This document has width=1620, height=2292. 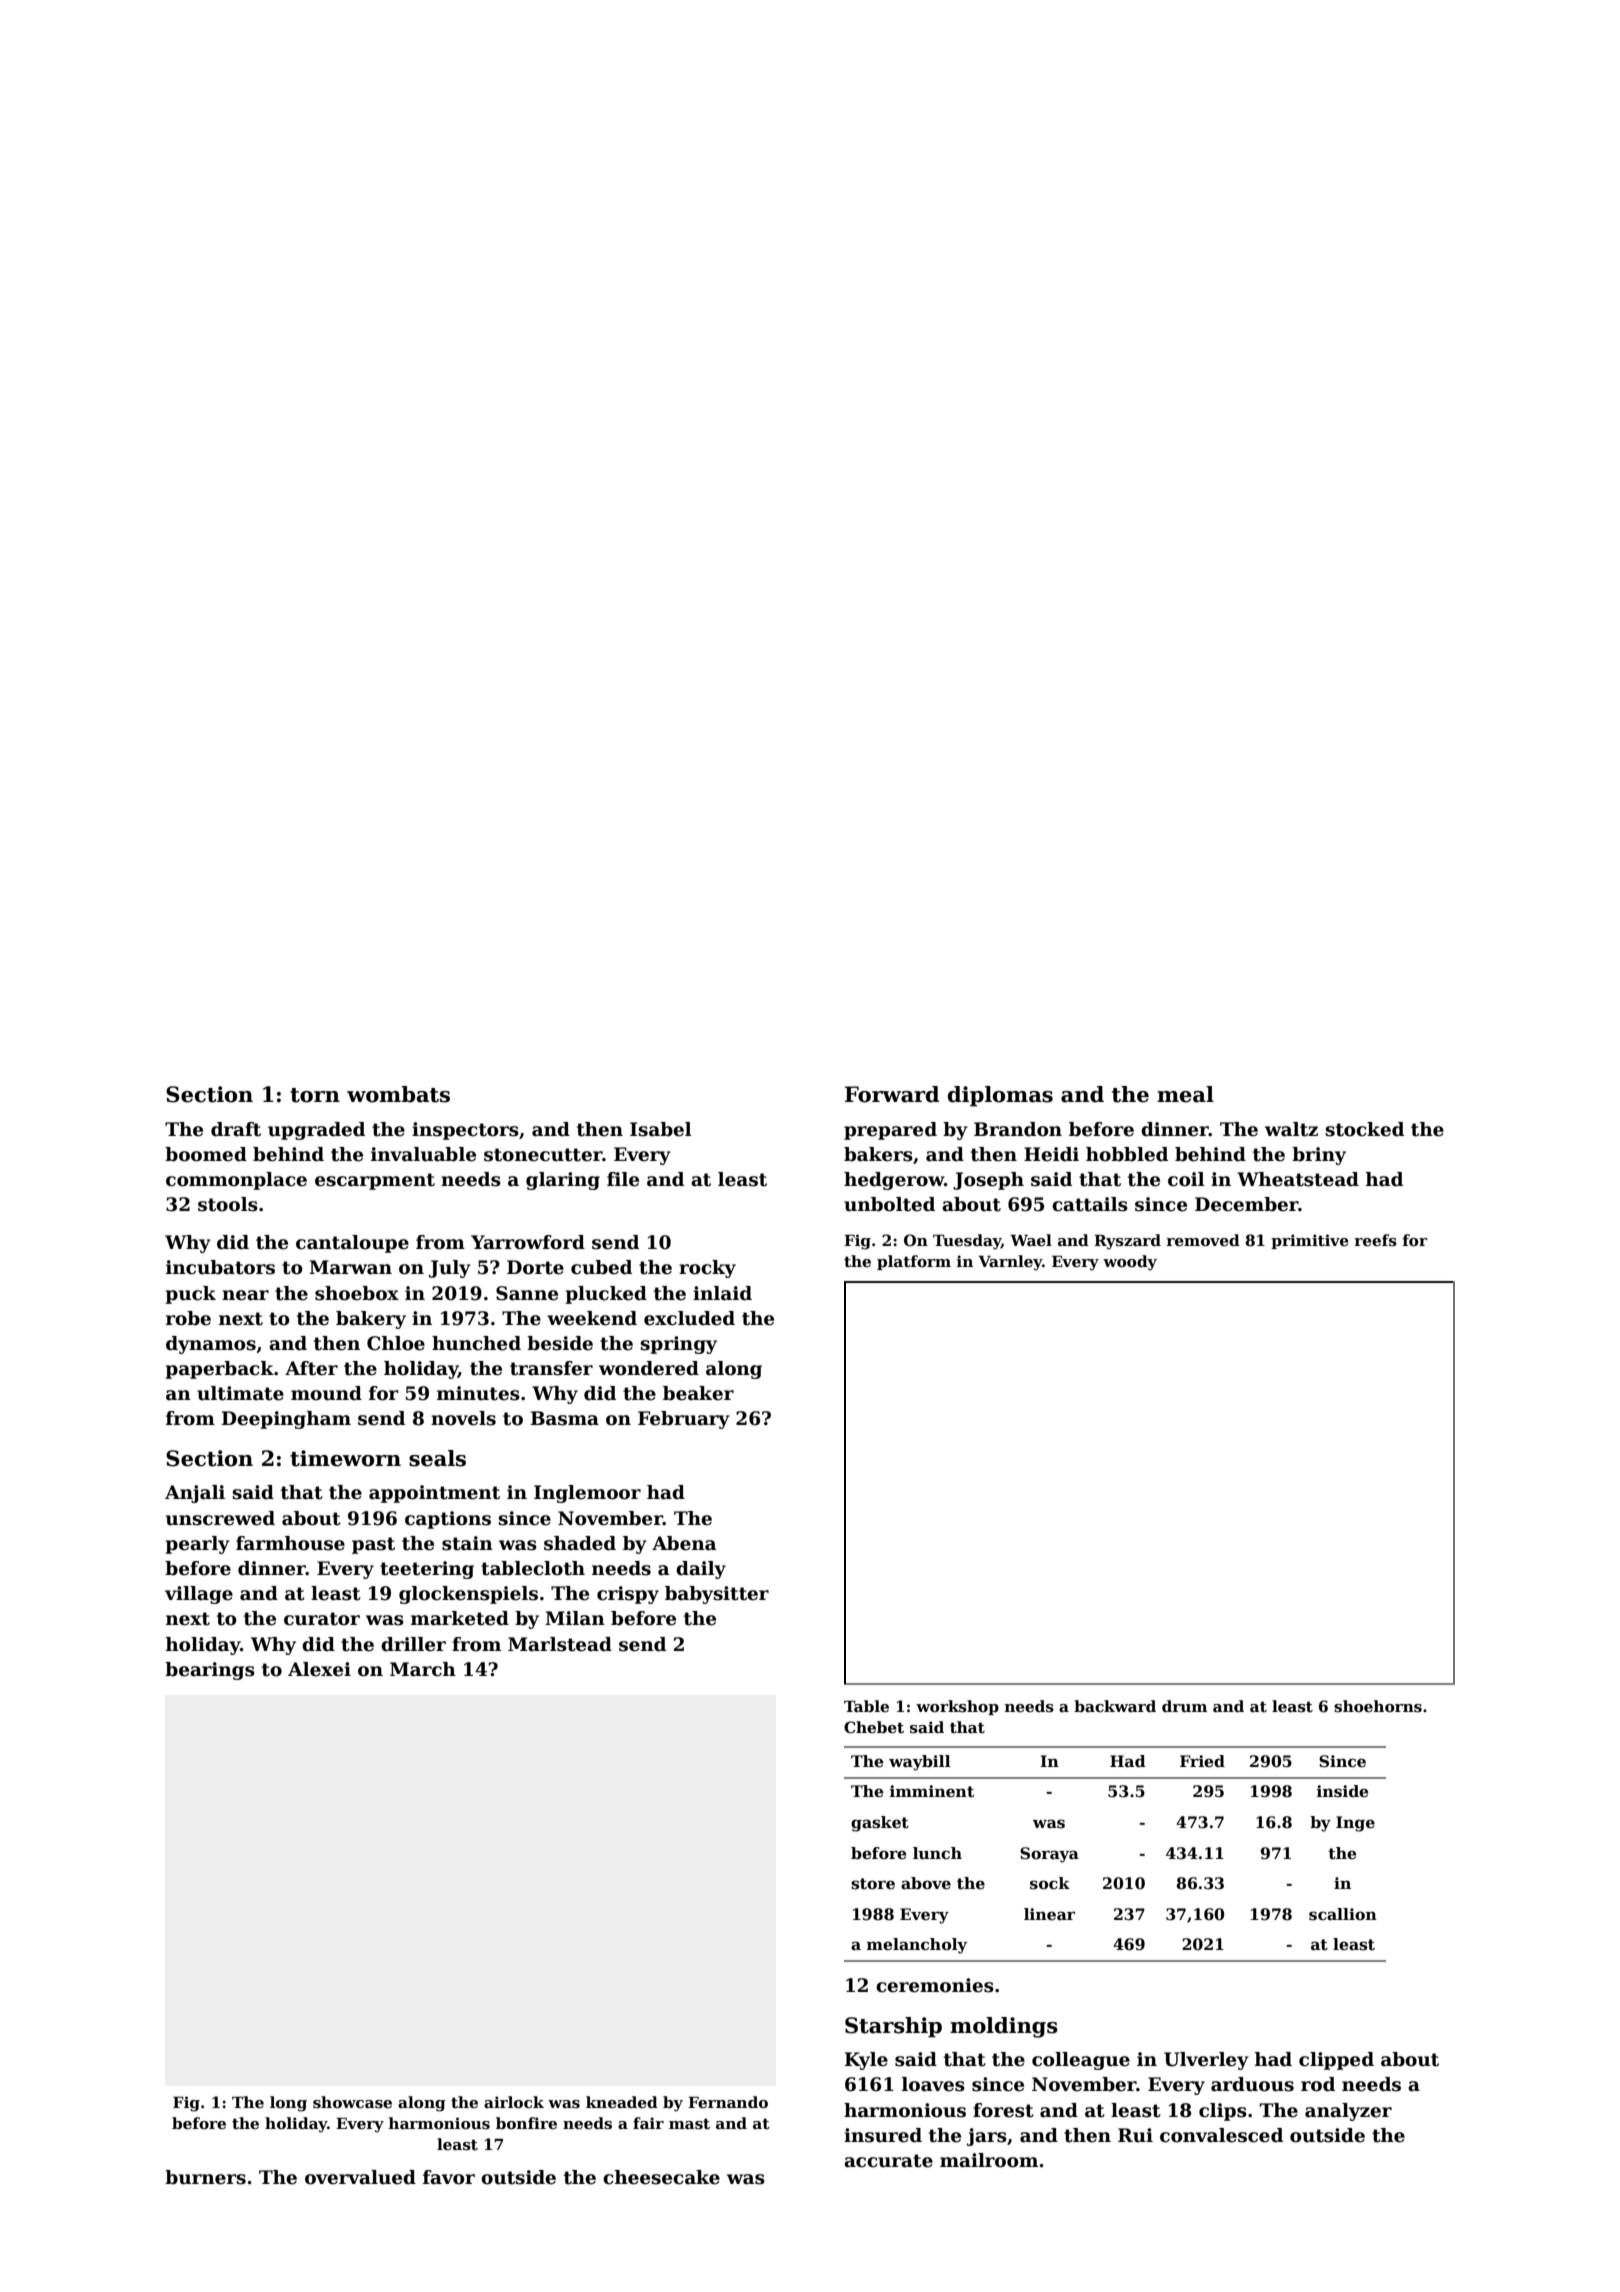 I want to click on melancholy, so click(x=917, y=1946).
